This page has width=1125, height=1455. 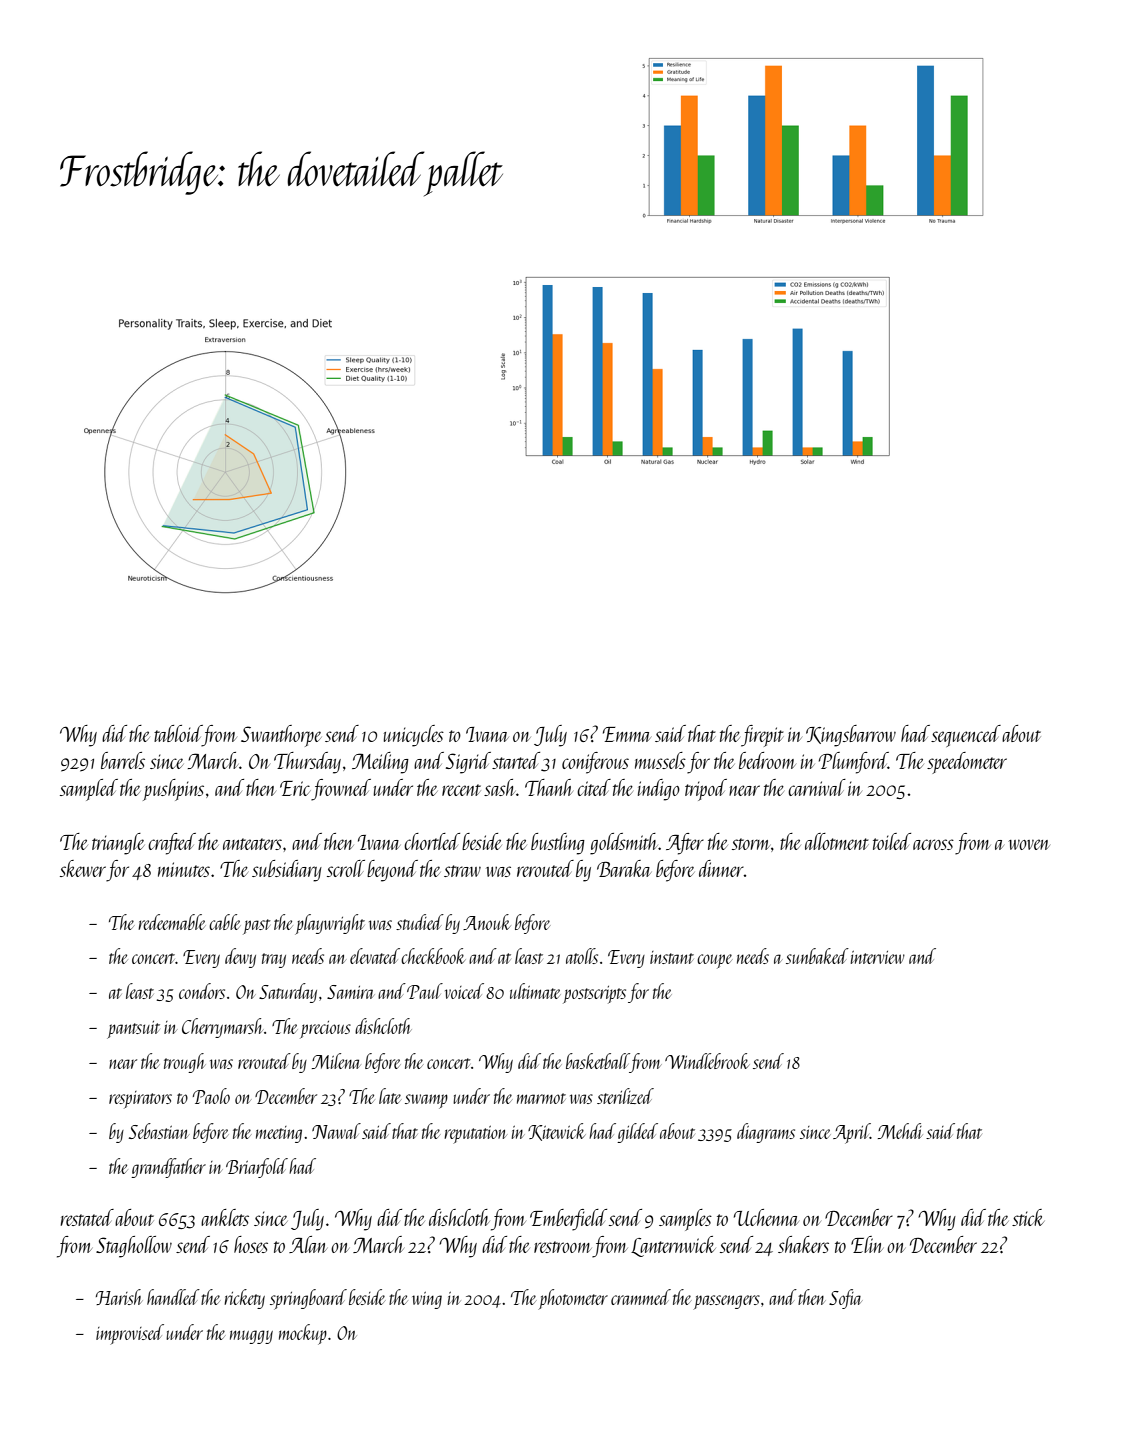 What do you see at coordinates (624, 844) in the page?
I see `goldsmith` at bounding box center [624, 844].
